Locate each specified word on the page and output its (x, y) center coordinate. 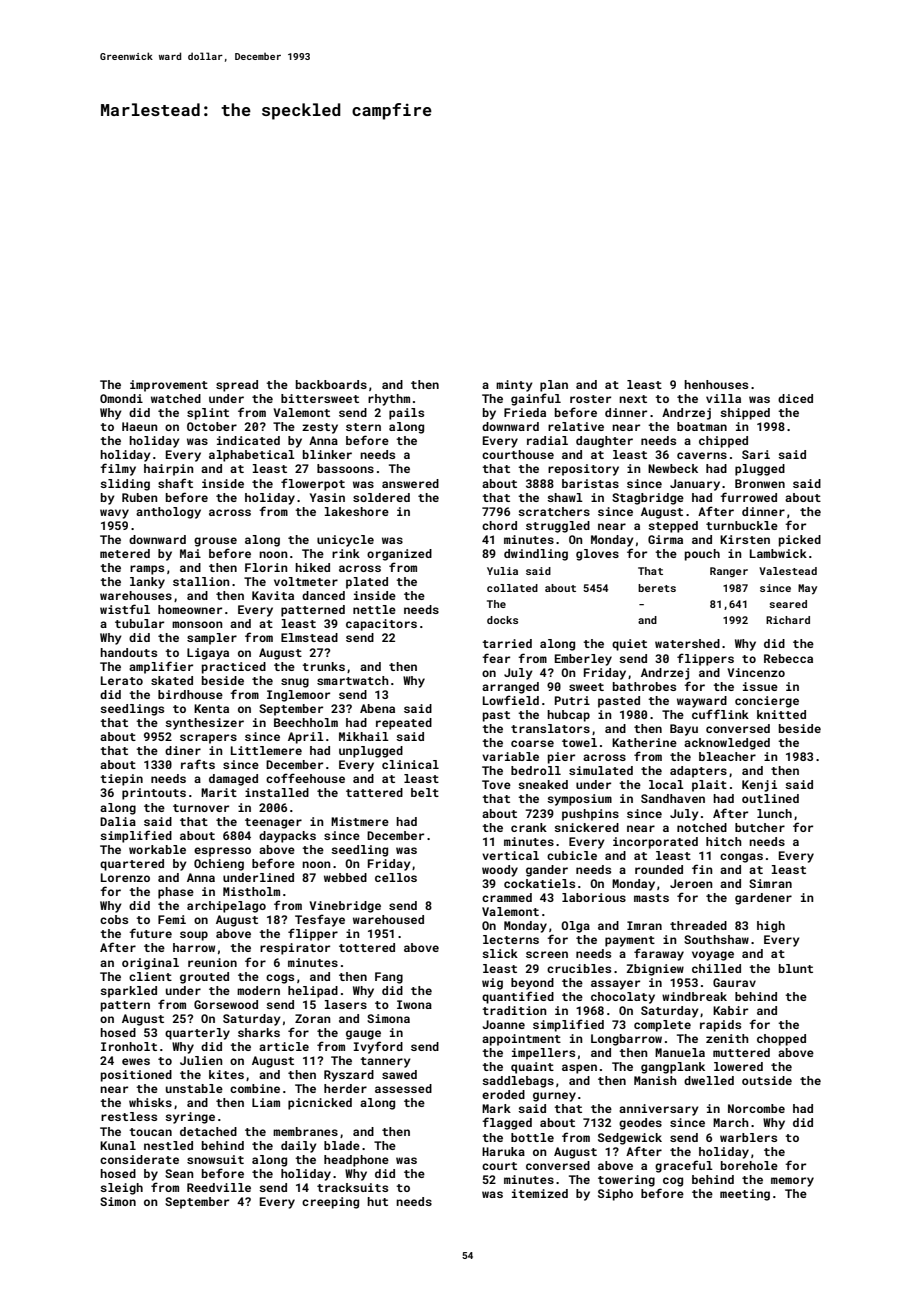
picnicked (320, 1104)
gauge (363, 1035)
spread (237, 386)
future (150, 933)
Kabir (730, 1010)
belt (425, 792)
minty (514, 386)
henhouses (716, 384)
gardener (763, 899)
